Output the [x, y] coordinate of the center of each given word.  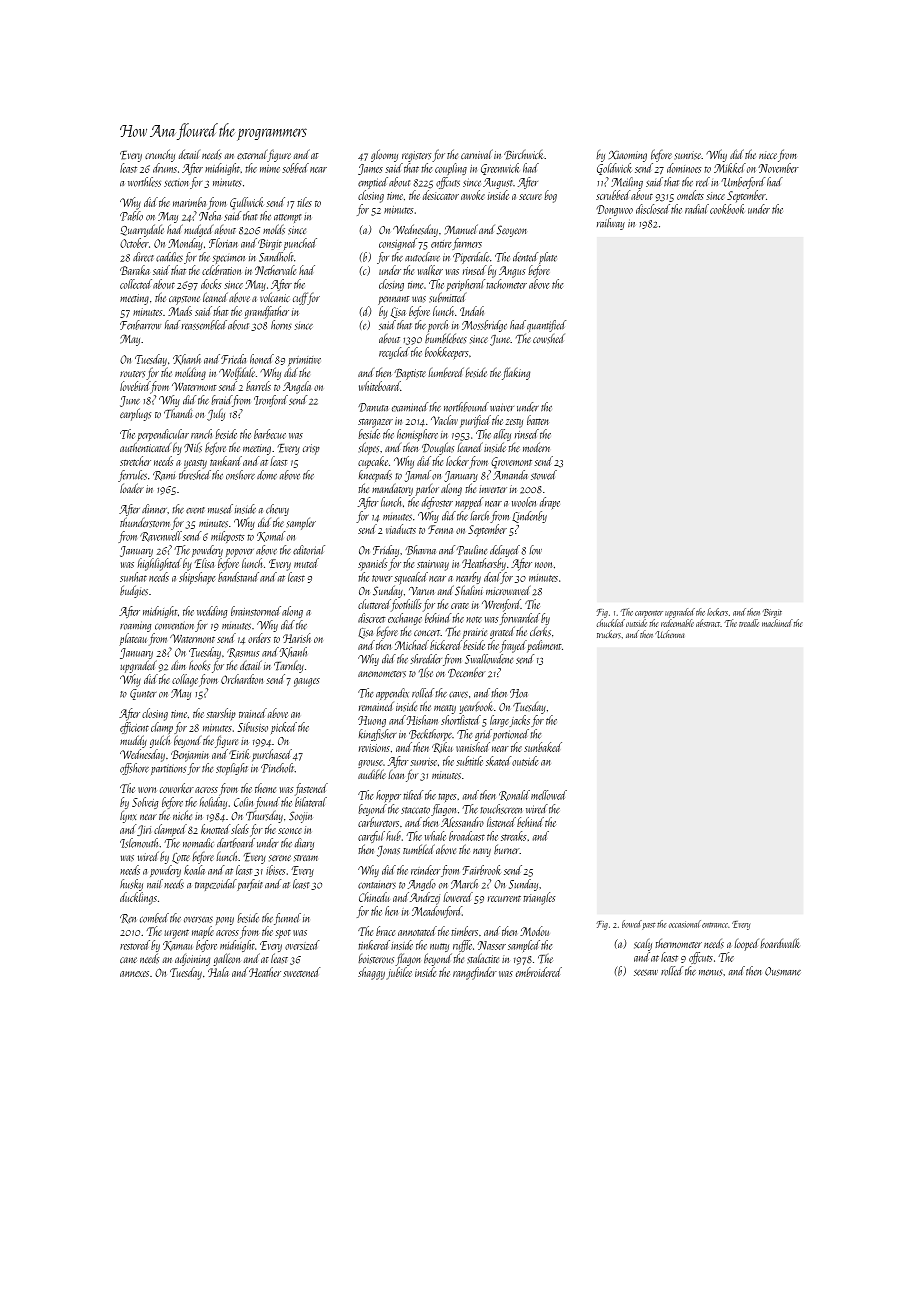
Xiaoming [628, 156]
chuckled [611, 623]
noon [543, 565]
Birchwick [524, 155]
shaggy [371, 973]
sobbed [295, 168]
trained [253, 713]
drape [550, 503]
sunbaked [543, 747]
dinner [155, 509]
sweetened [301, 972]
